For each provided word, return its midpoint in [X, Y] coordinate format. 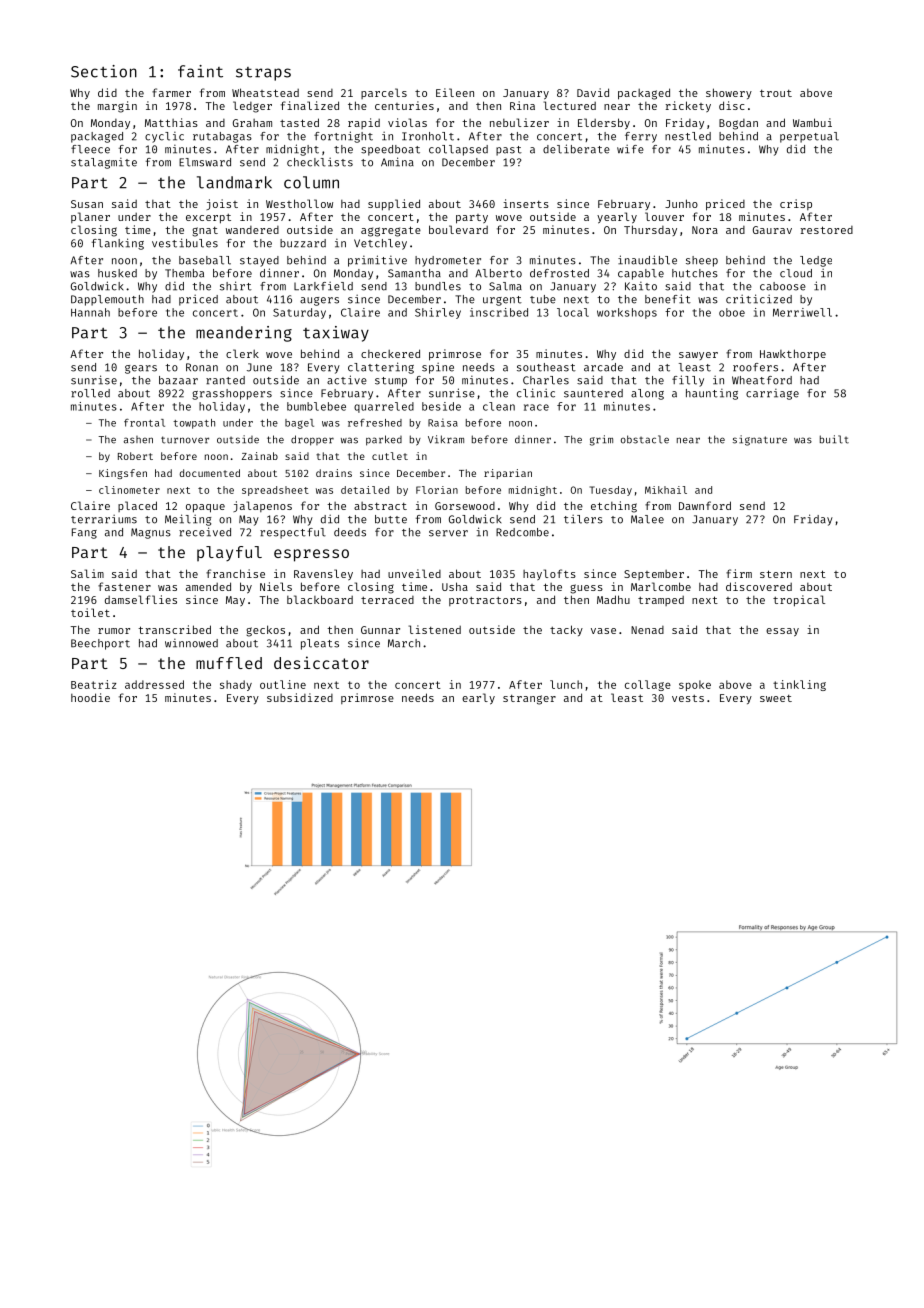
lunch [566, 684]
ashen [138, 440]
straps [263, 74]
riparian [508, 474]
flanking [118, 244]
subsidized [300, 697]
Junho [681, 203]
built [834, 439]
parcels [384, 93]
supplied [394, 205]
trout [776, 93]
